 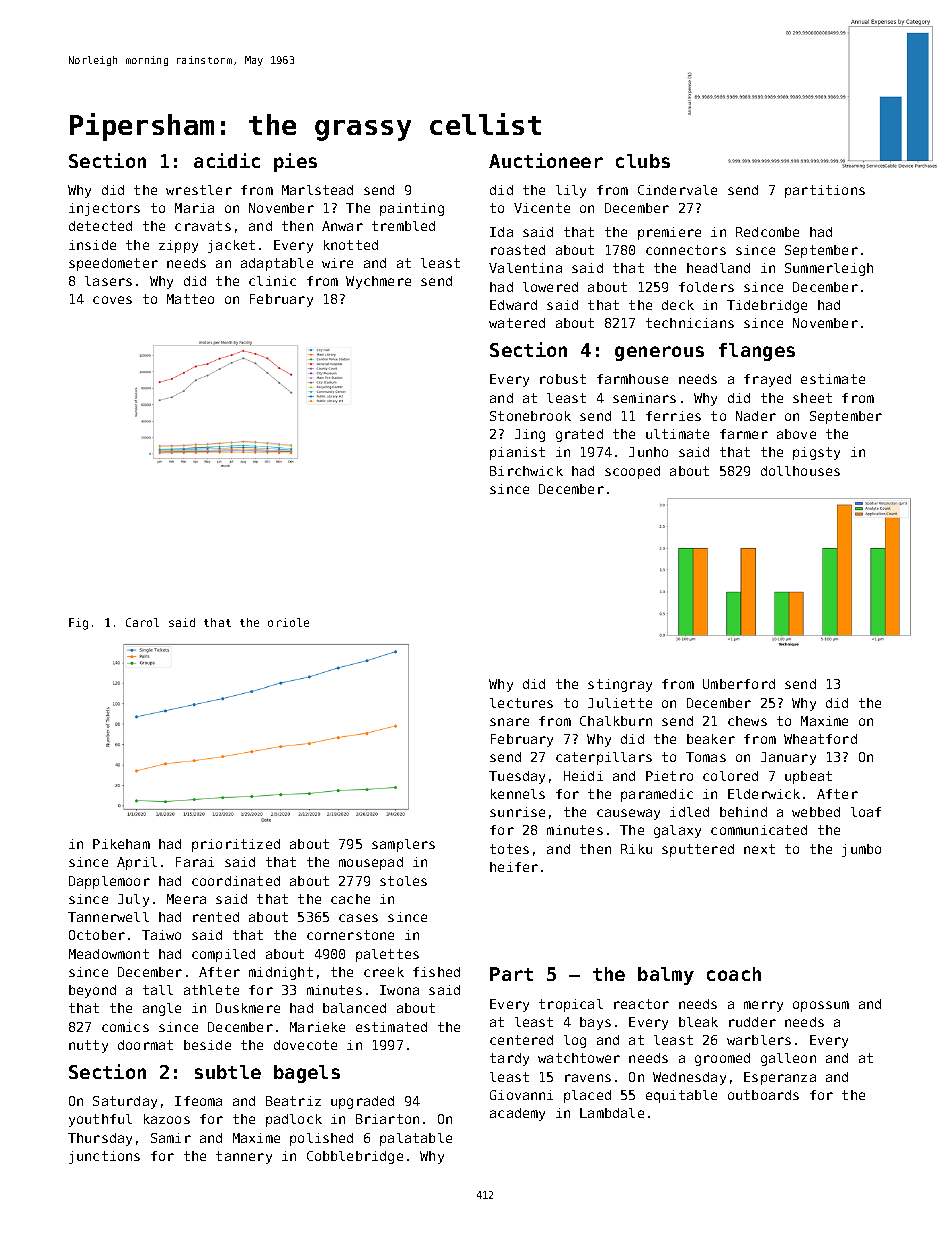 What do you see at coordinates (100, 1120) in the document?
I see `youthful` at bounding box center [100, 1120].
